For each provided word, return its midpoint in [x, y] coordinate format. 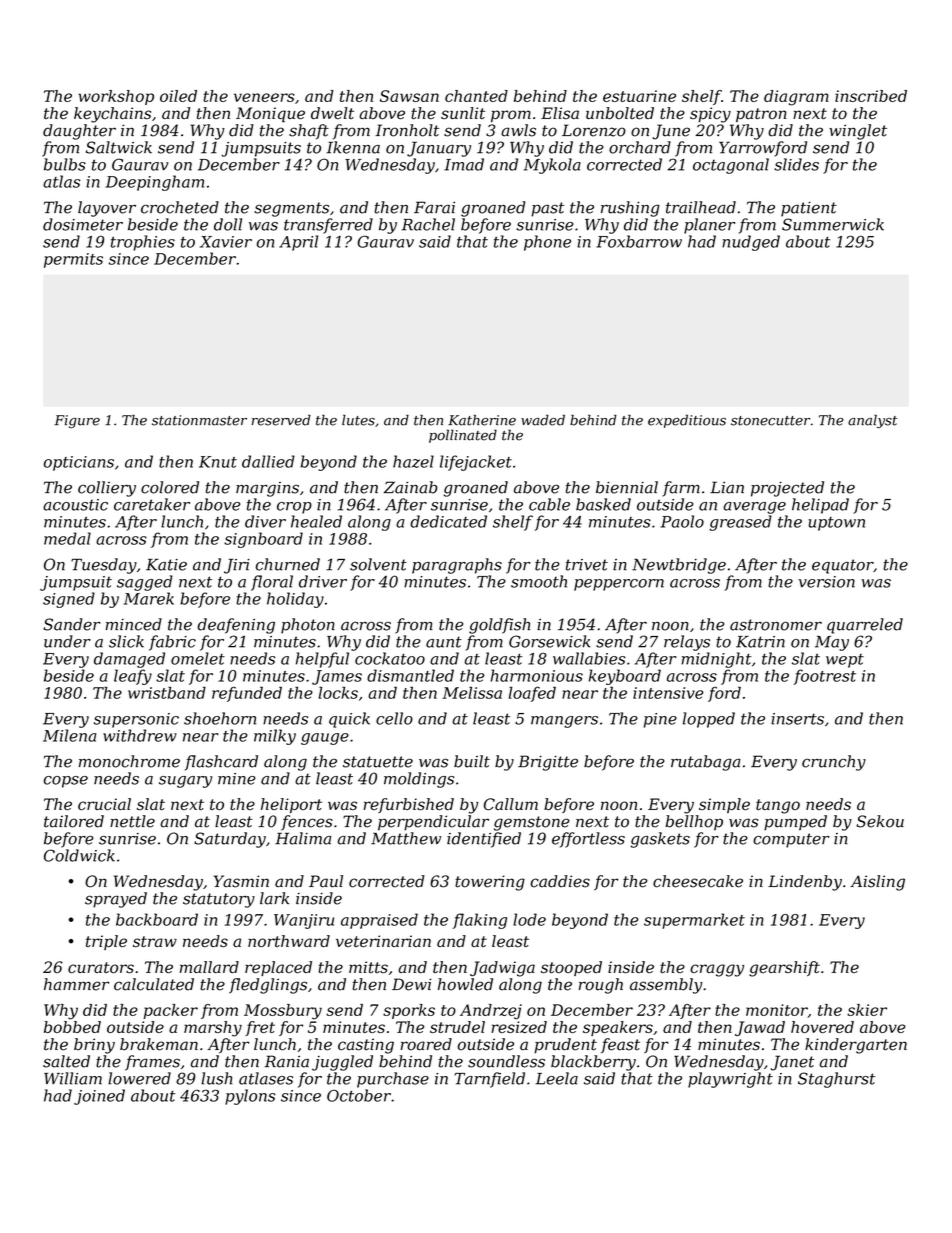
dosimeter [83, 224]
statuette [378, 762]
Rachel [428, 224]
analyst [872, 421]
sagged [145, 583]
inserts [797, 719]
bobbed [72, 1027]
